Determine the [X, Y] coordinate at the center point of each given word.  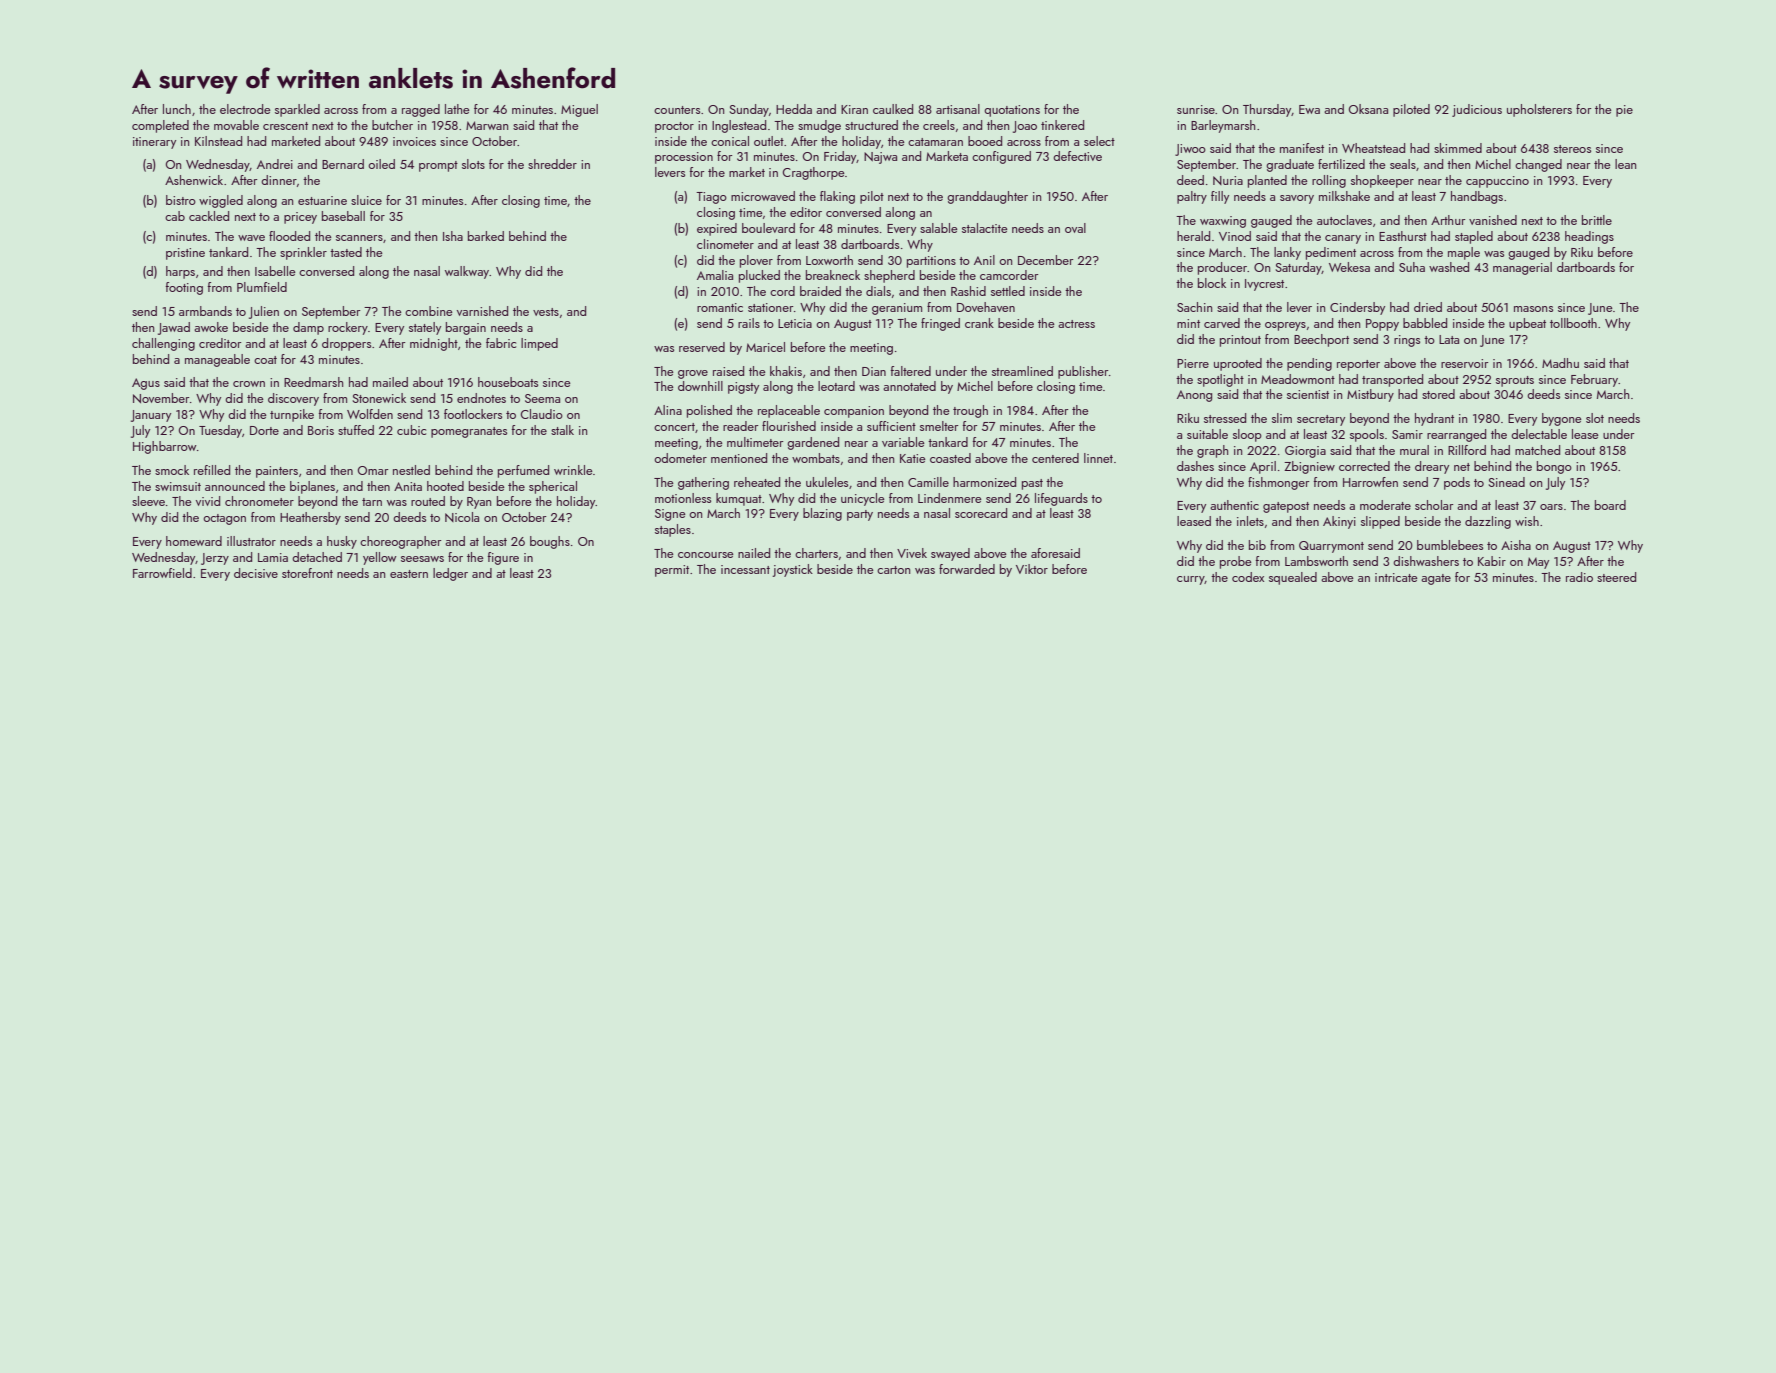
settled [1008, 291]
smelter [939, 426]
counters [677, 110]
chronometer [259, 501]
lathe [457, 109]
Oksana [1368, 109]
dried [1428, 307]
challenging [163, 344]
